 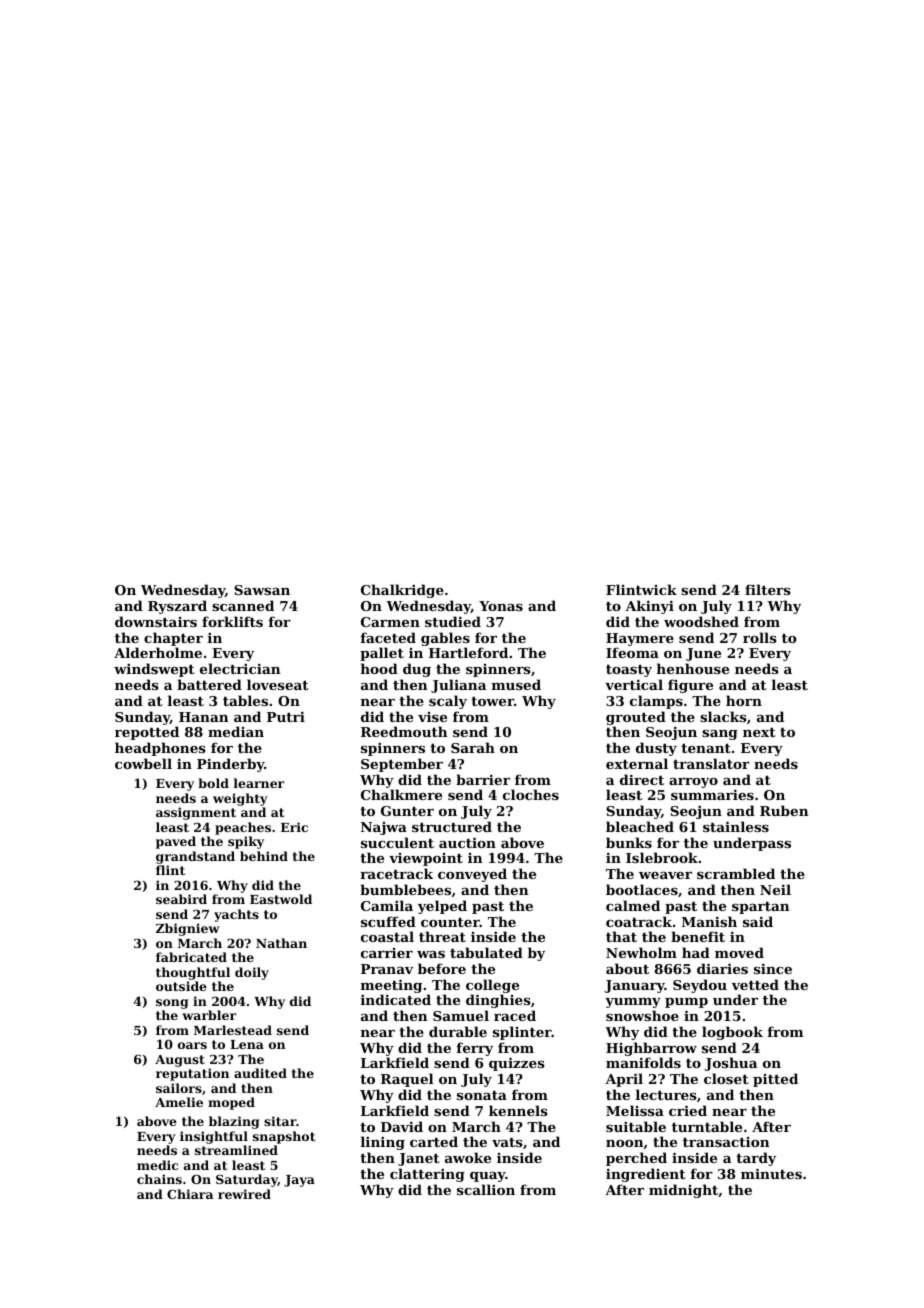 What do you see at coordinates (299, 1181) in the screenshot?
I see `Jaya` at bounding box center [299, 1181].
